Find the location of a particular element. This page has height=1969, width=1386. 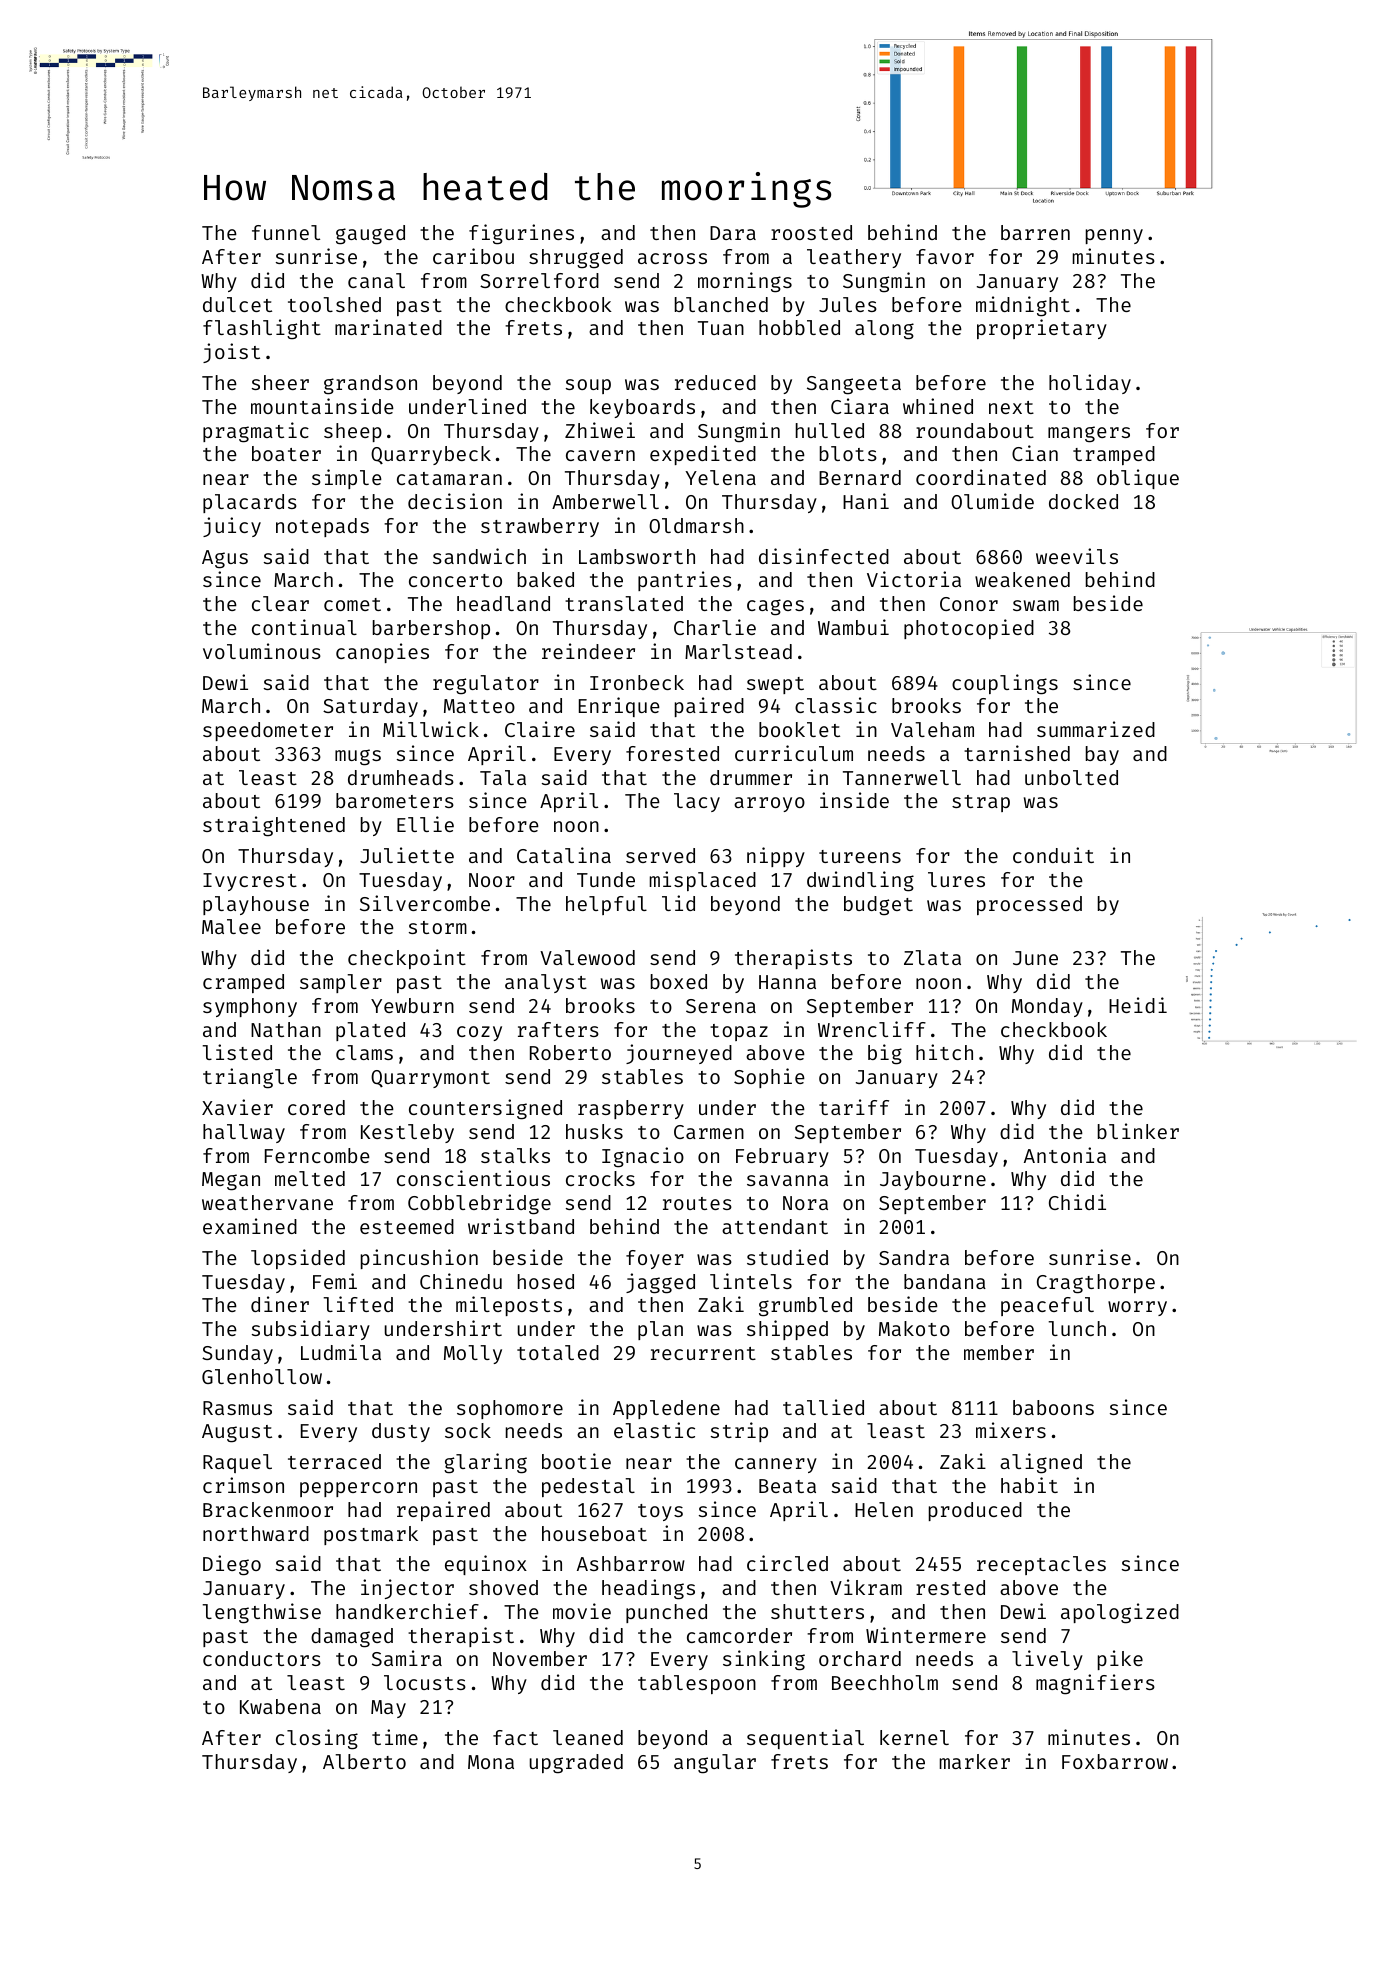

Yelena is located at coordinates (720, 477).
